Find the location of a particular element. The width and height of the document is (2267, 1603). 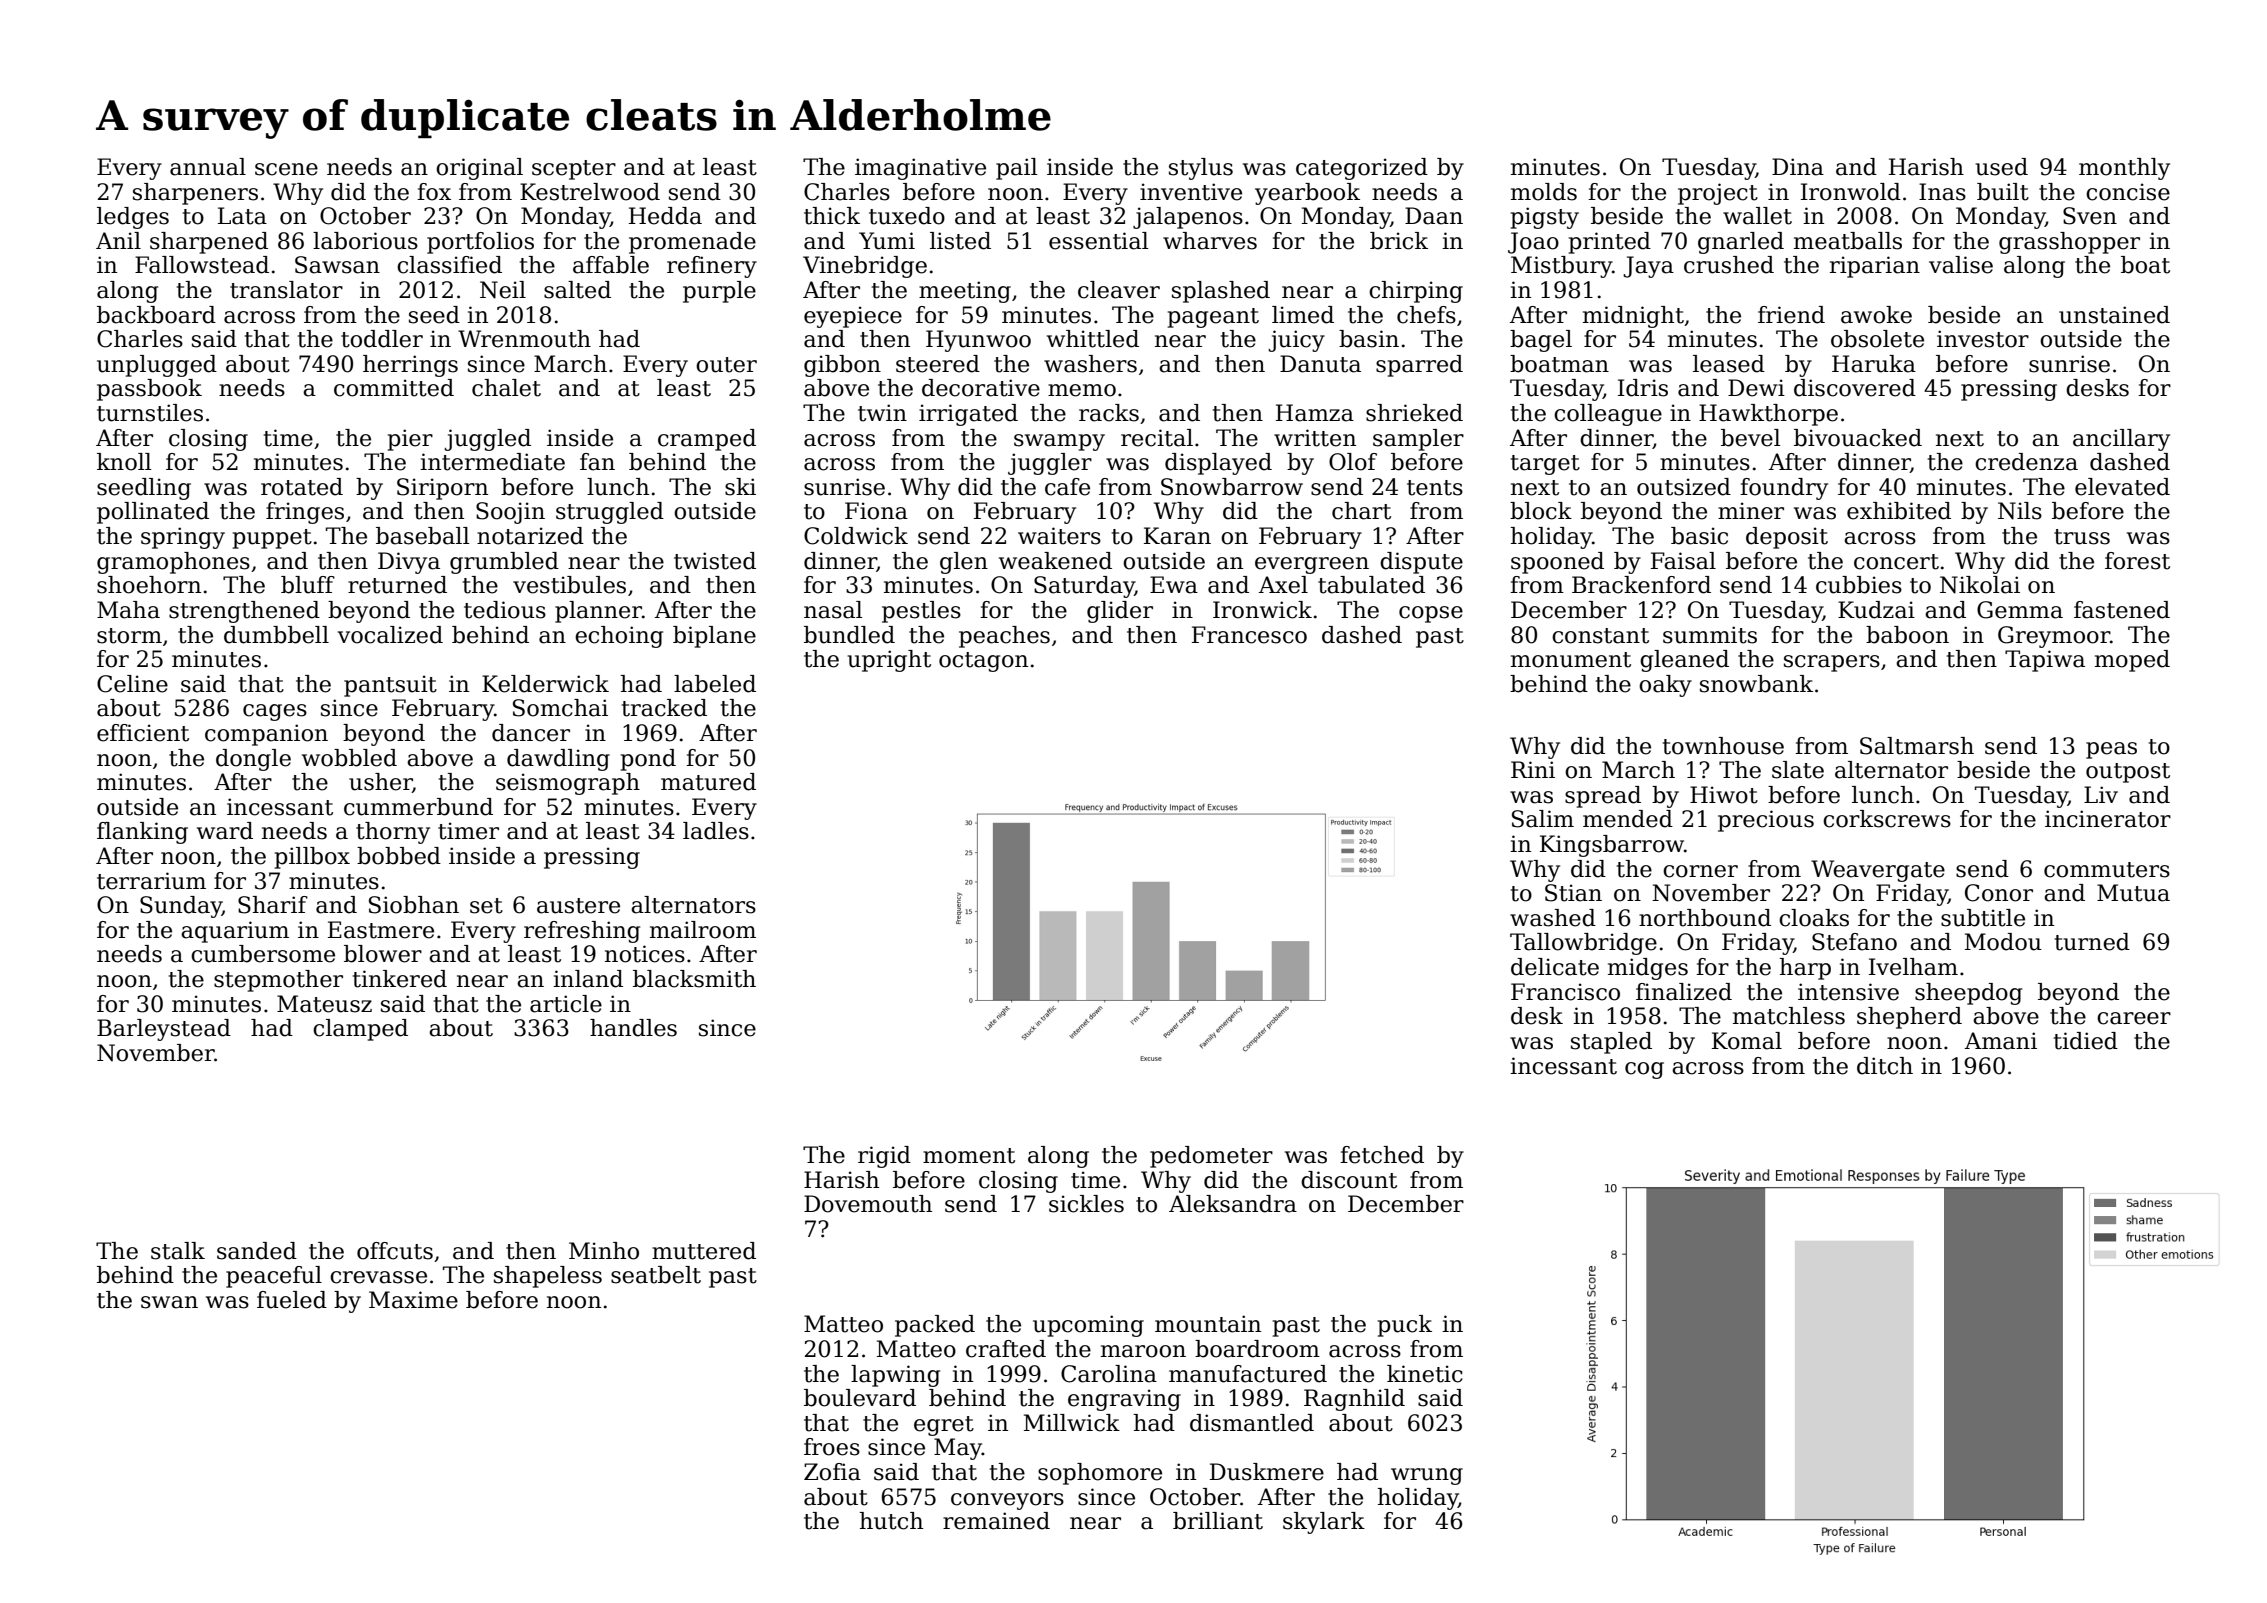

hutch is located at coordinates (891, 1521).
